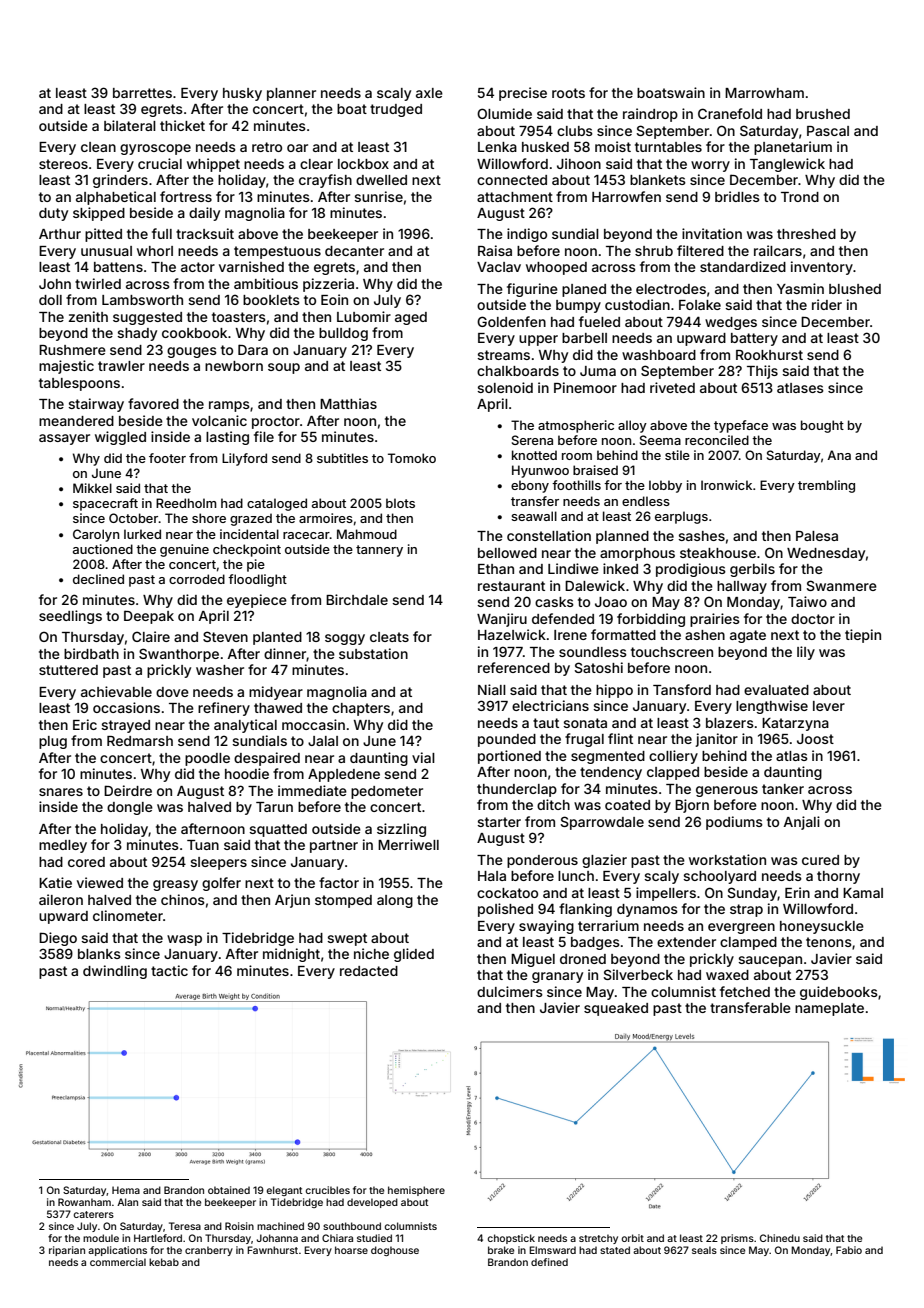 The width and height of the document is (924, 1308). I want to click on snares, so click(61, 792).
